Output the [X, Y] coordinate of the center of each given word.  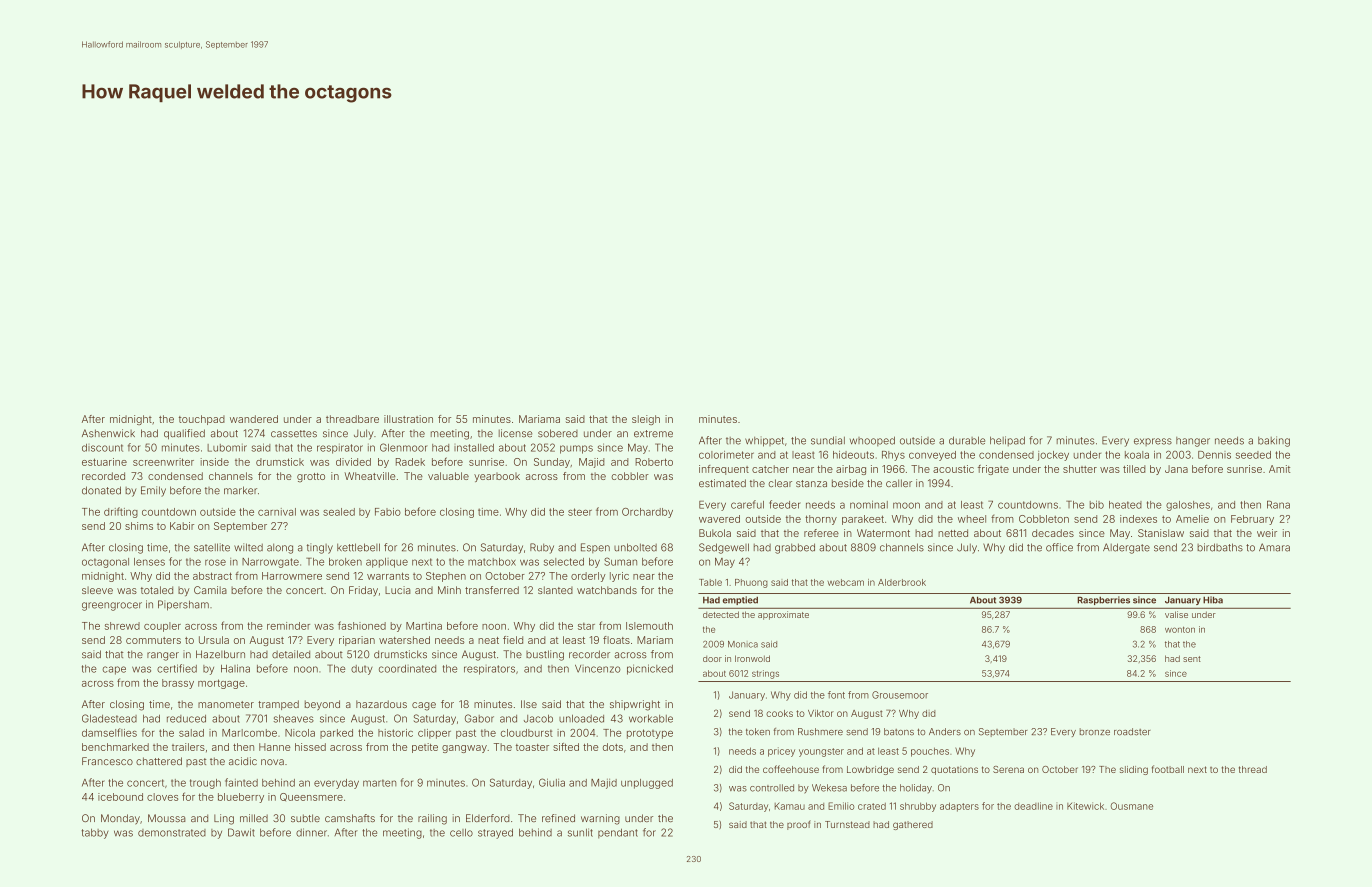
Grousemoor [900, 695]
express [1153, 442]
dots [613, 747]
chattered [159, 761]
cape [114, 670]
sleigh [646, 420]
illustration [408, 419]
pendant [618, 833]
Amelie [1192, 519]
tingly [320, 548]
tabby [95, 834]
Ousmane [1132, 806]
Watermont [883, 533]
